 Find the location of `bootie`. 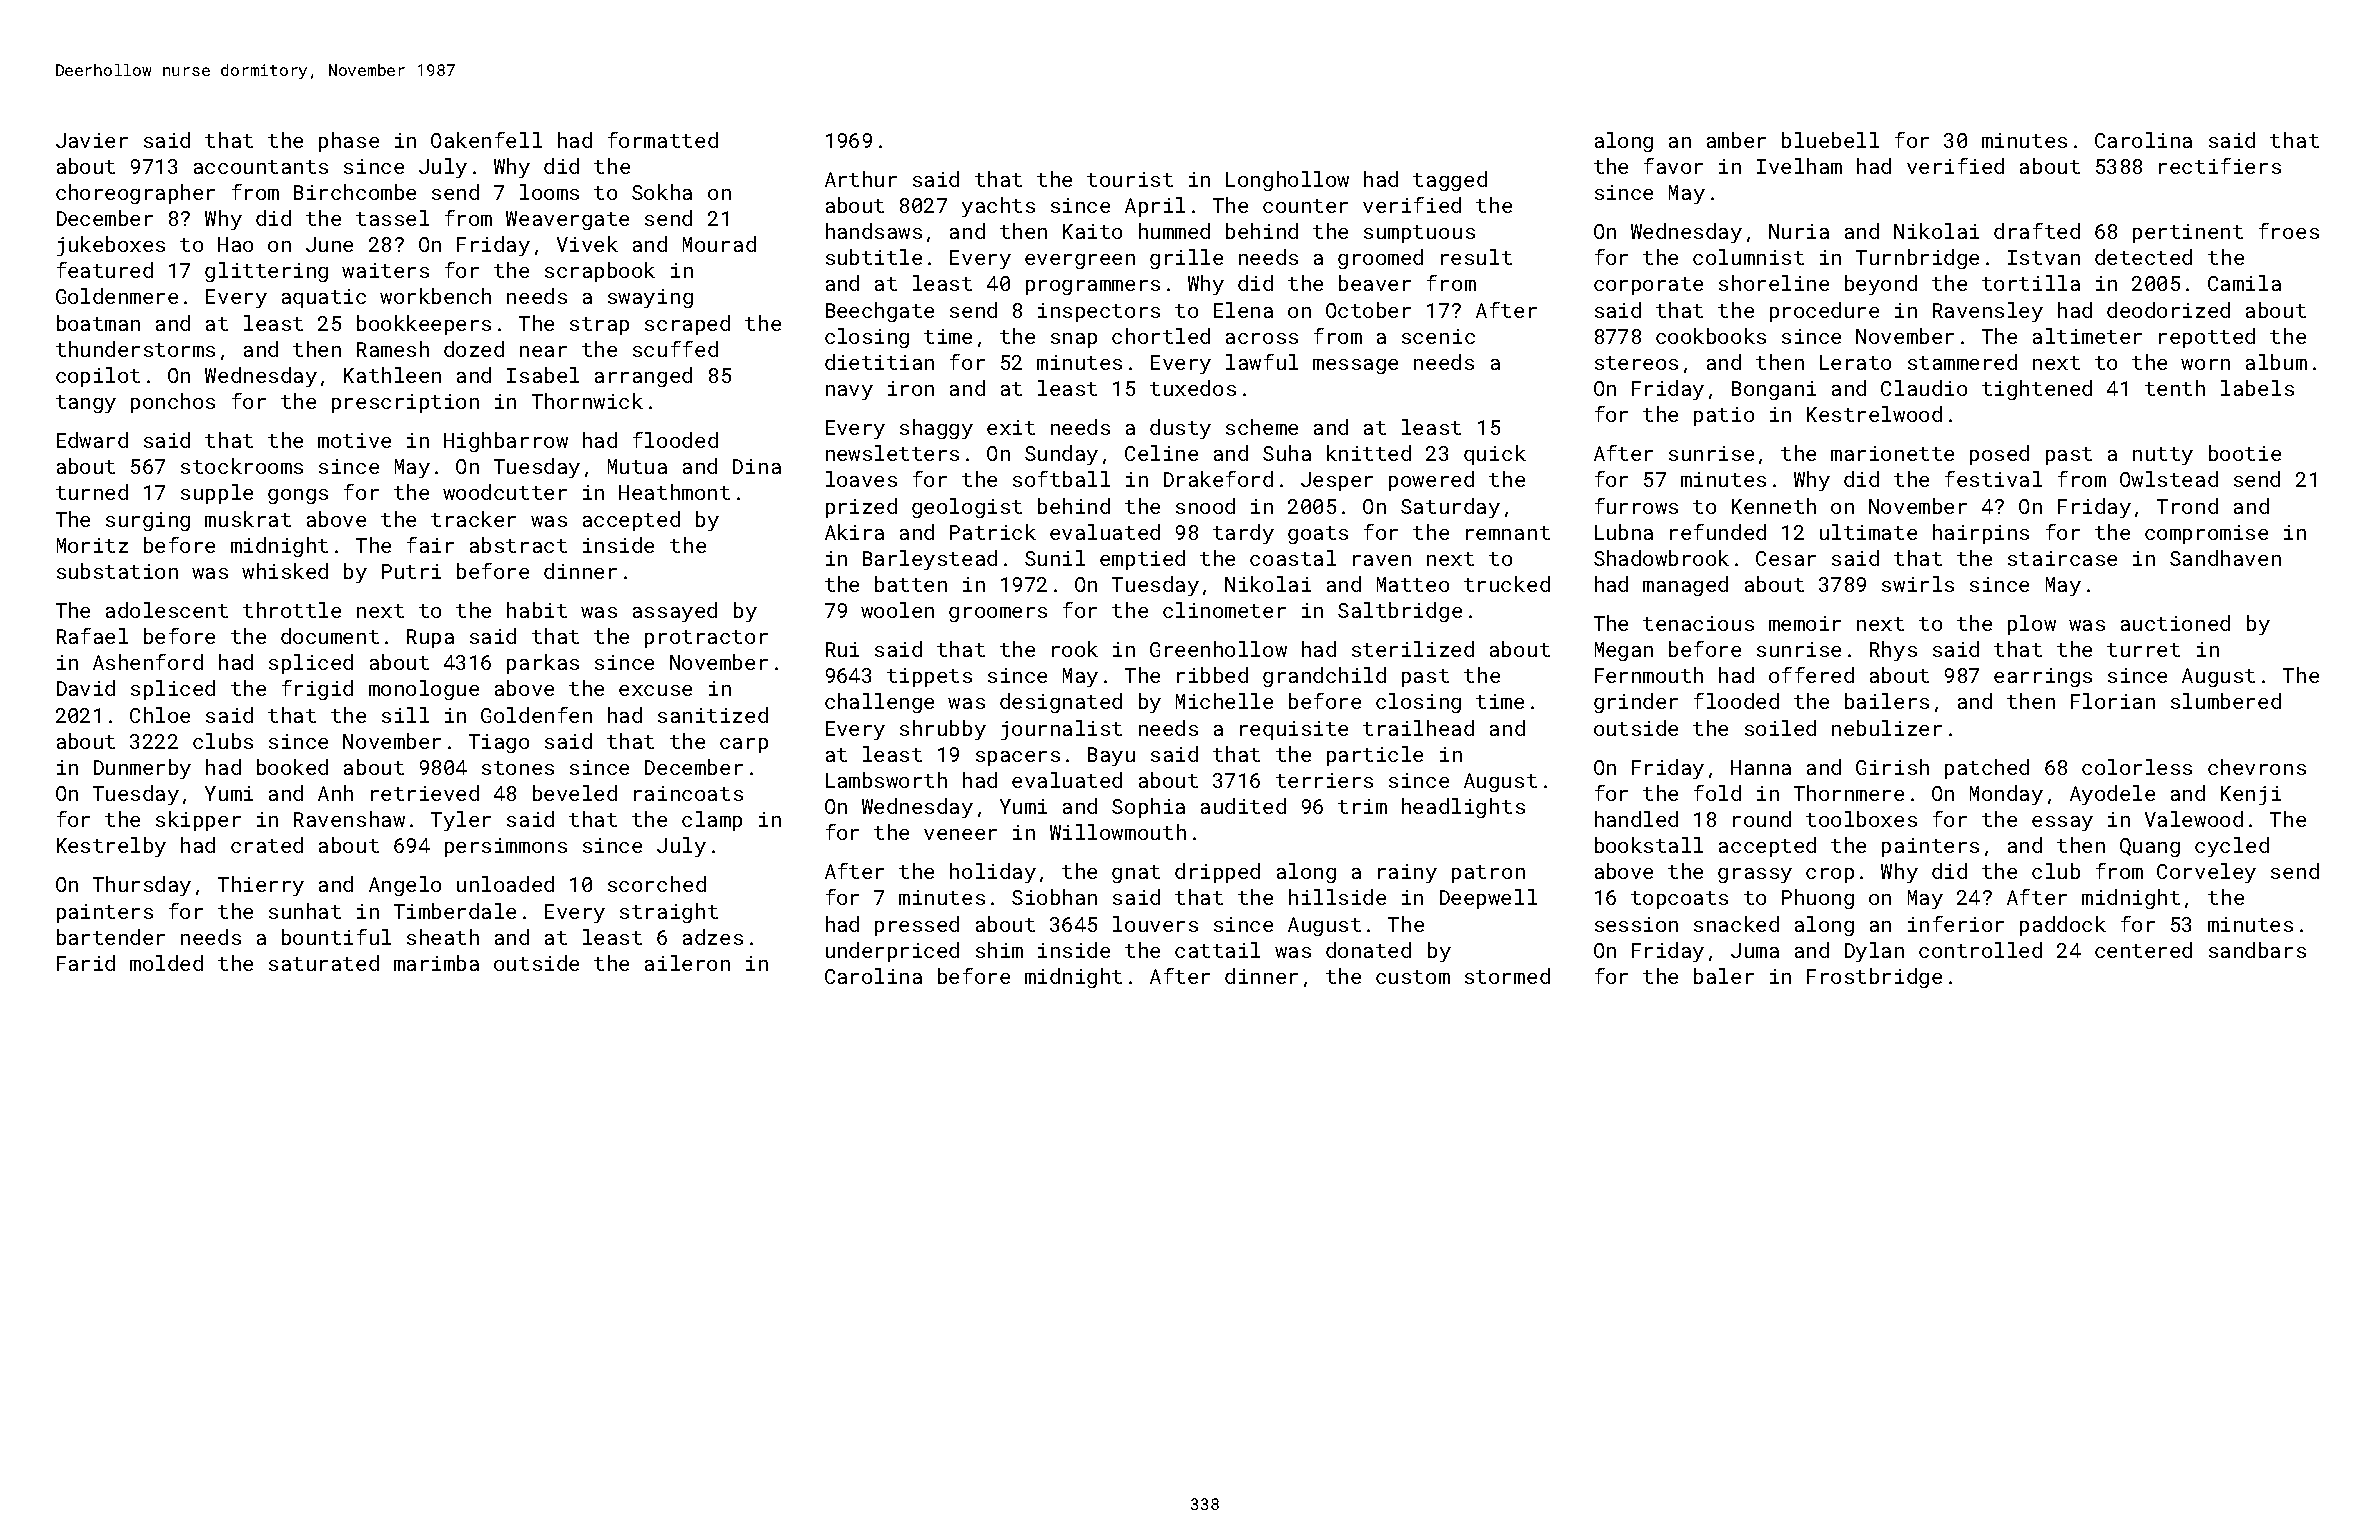

bootie is located at coordinates (2245, 453).
